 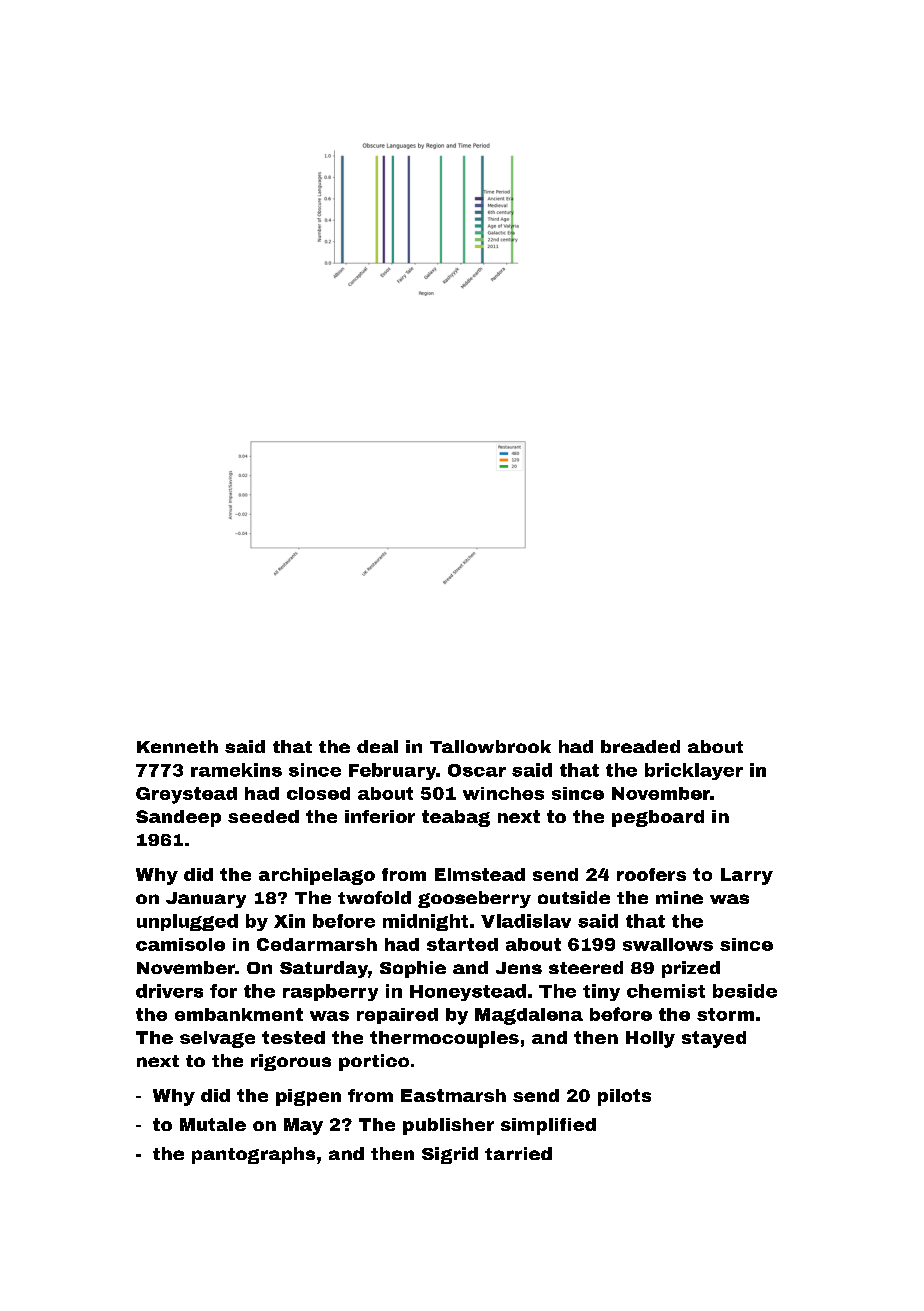 I want to click on Elmstead, so click(x=480, y=874).
